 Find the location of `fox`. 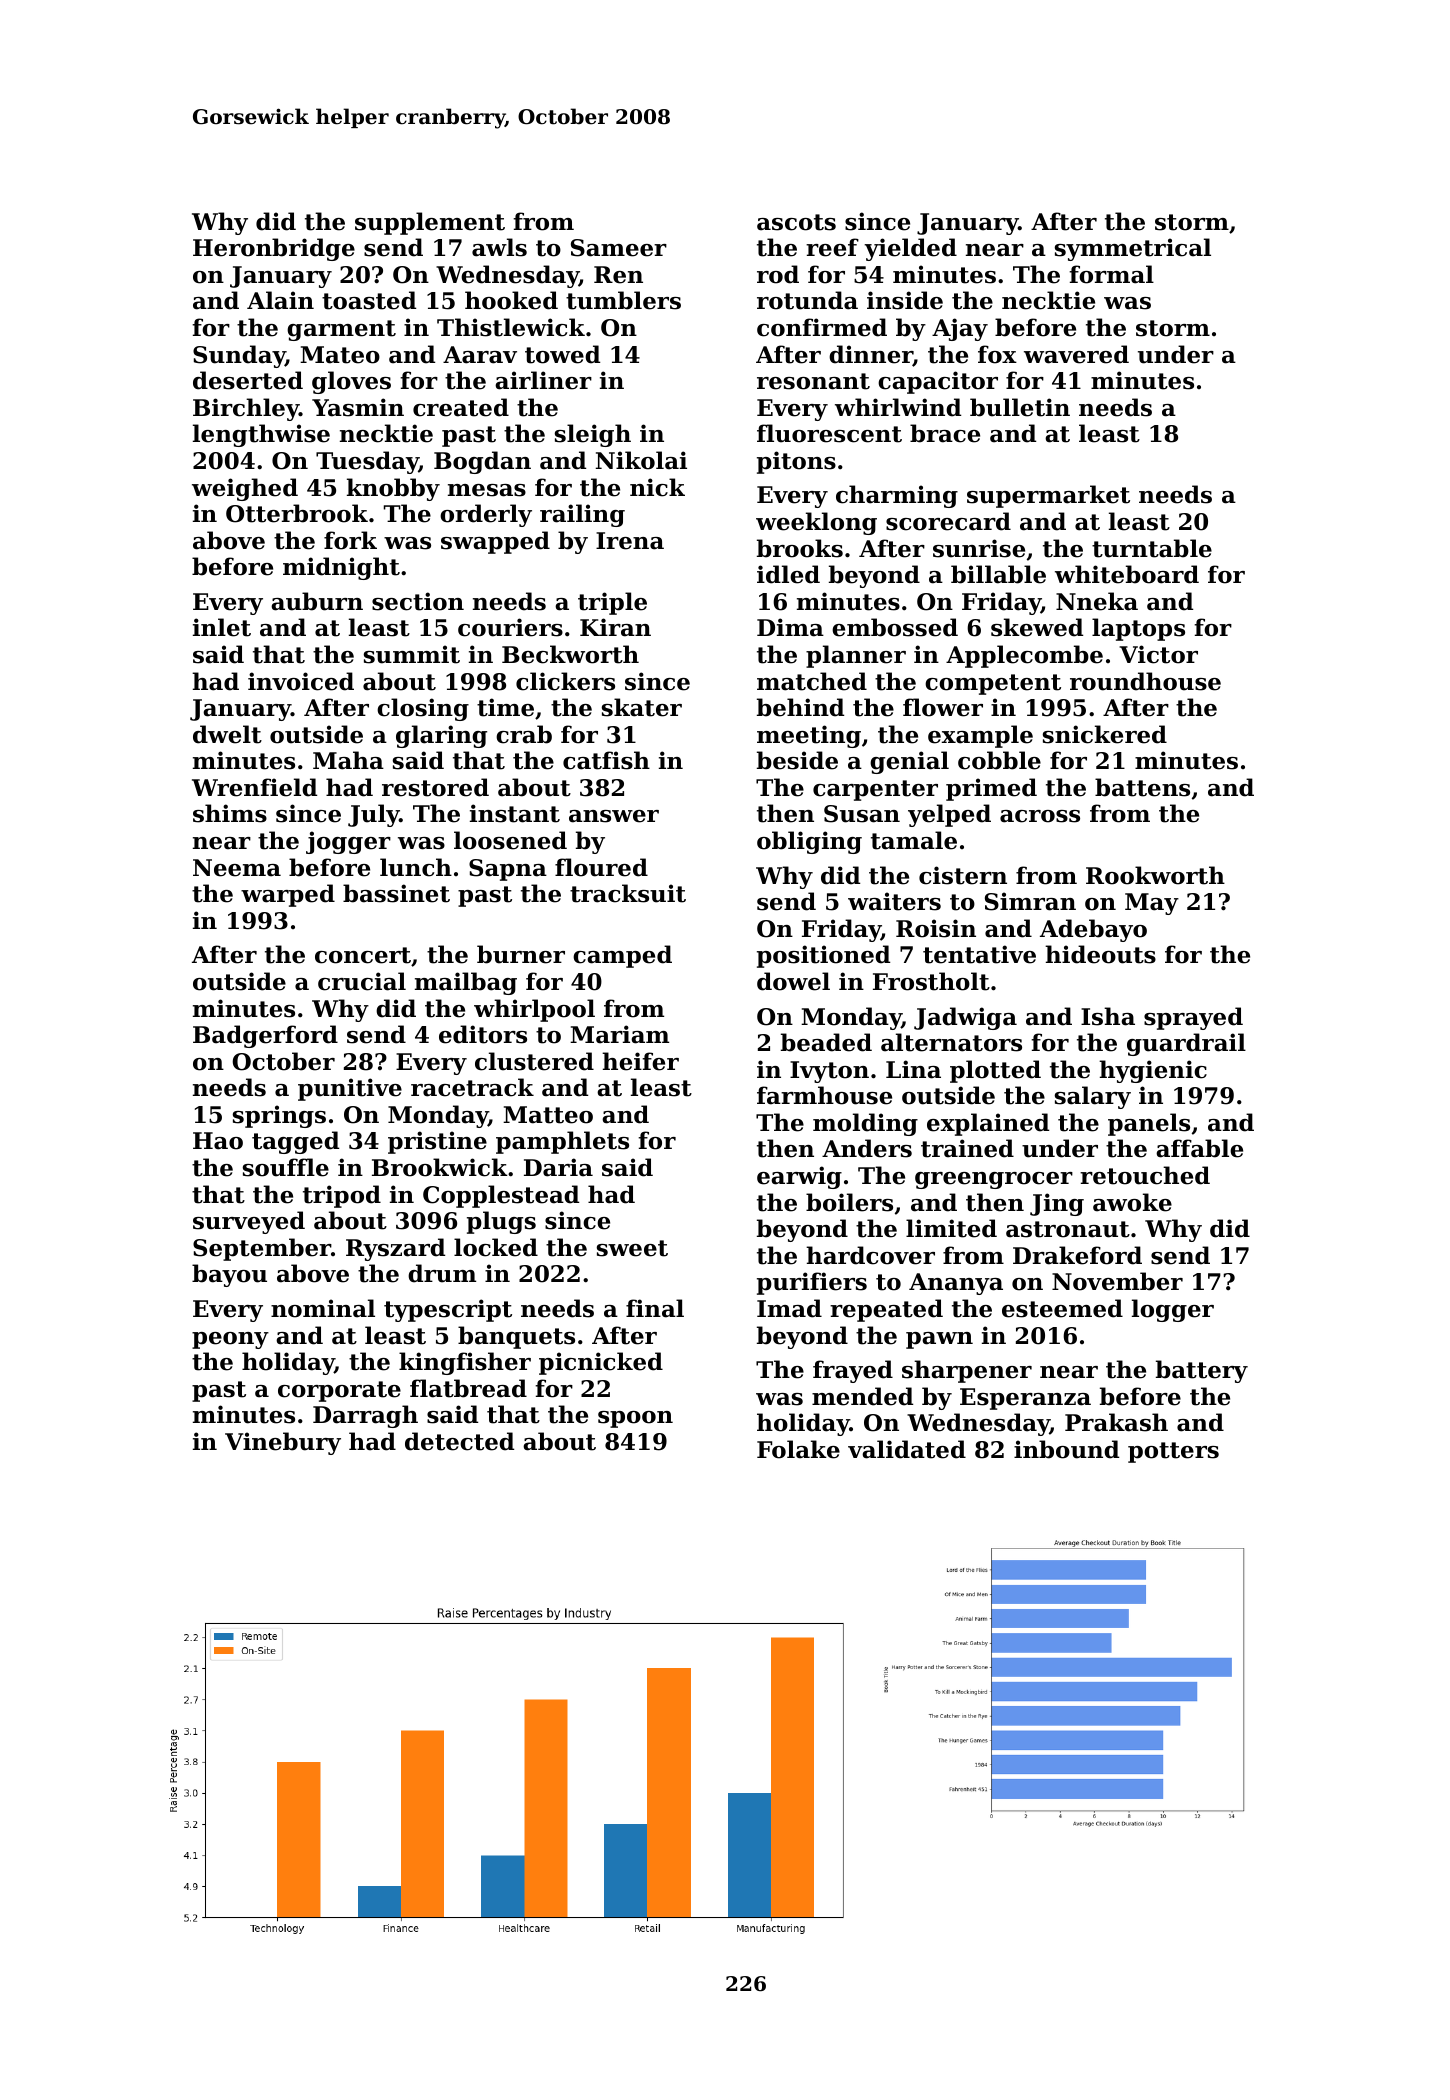

fox is located at coordinates (997, 354).
